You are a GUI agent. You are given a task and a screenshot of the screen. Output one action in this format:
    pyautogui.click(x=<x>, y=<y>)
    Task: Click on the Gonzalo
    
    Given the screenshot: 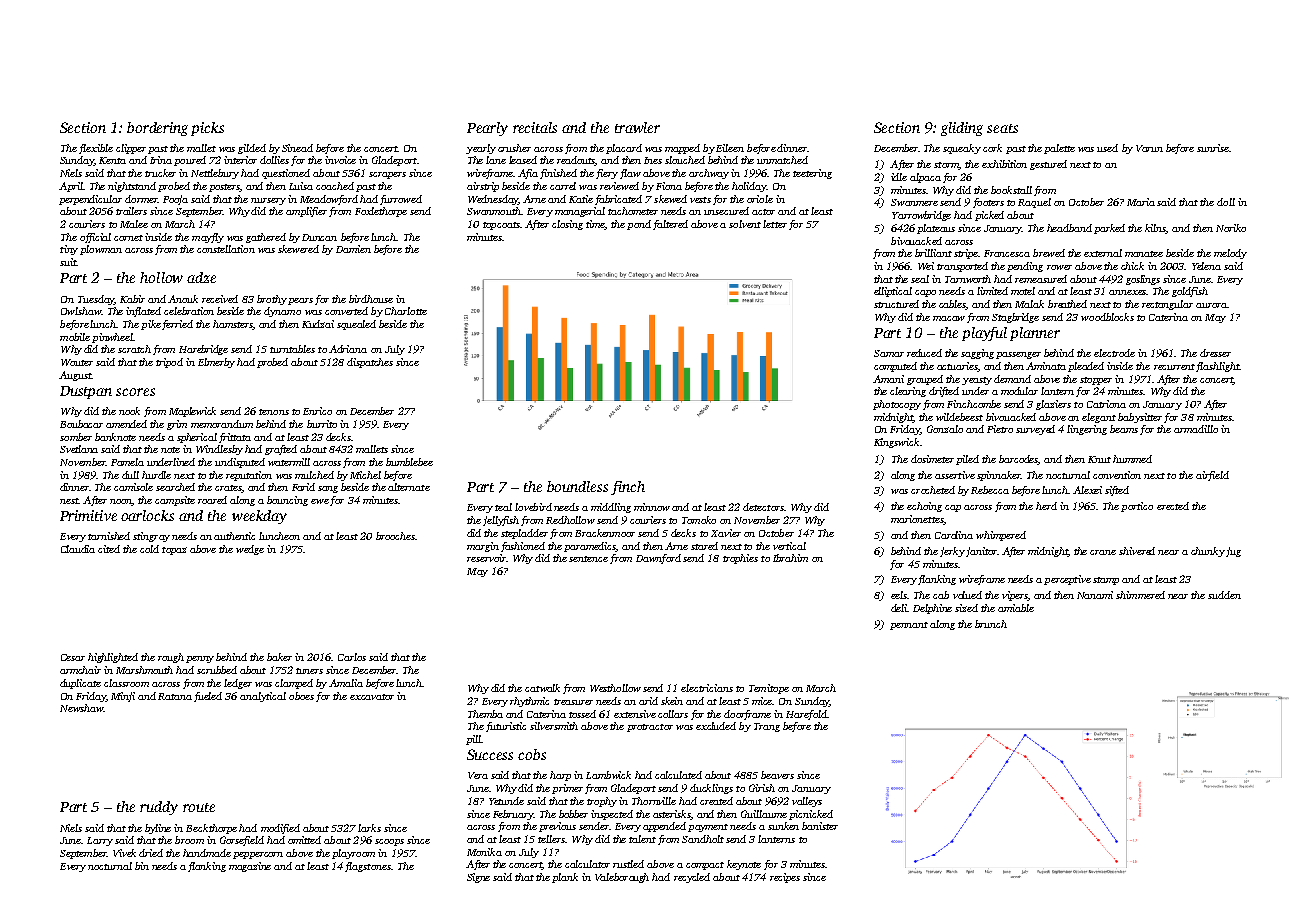 What is the action you would take?
    pyautogui.click(x=945, y=429)
